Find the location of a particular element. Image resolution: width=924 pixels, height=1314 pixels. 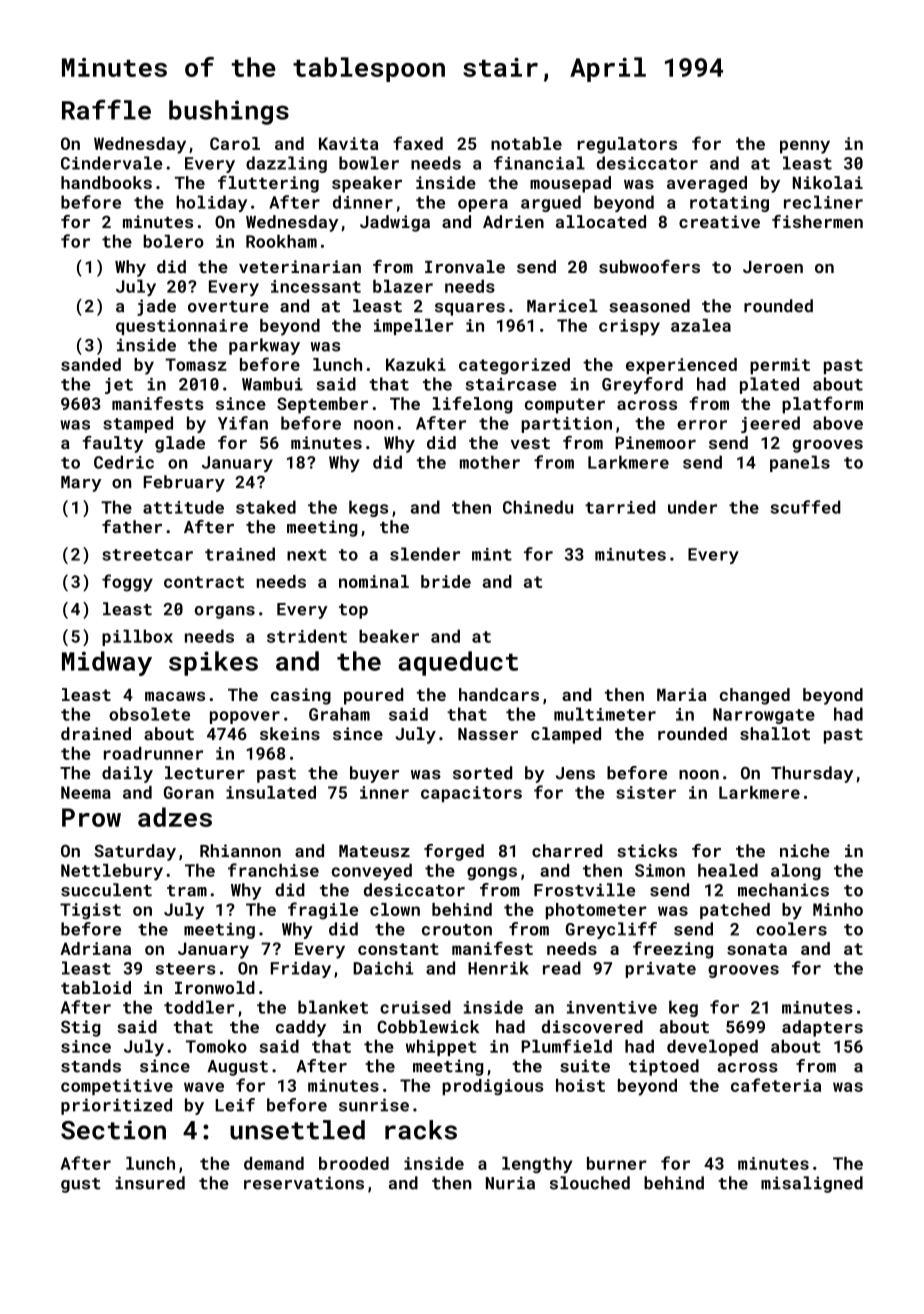

discovered is located at coordinates (592, 1026).
